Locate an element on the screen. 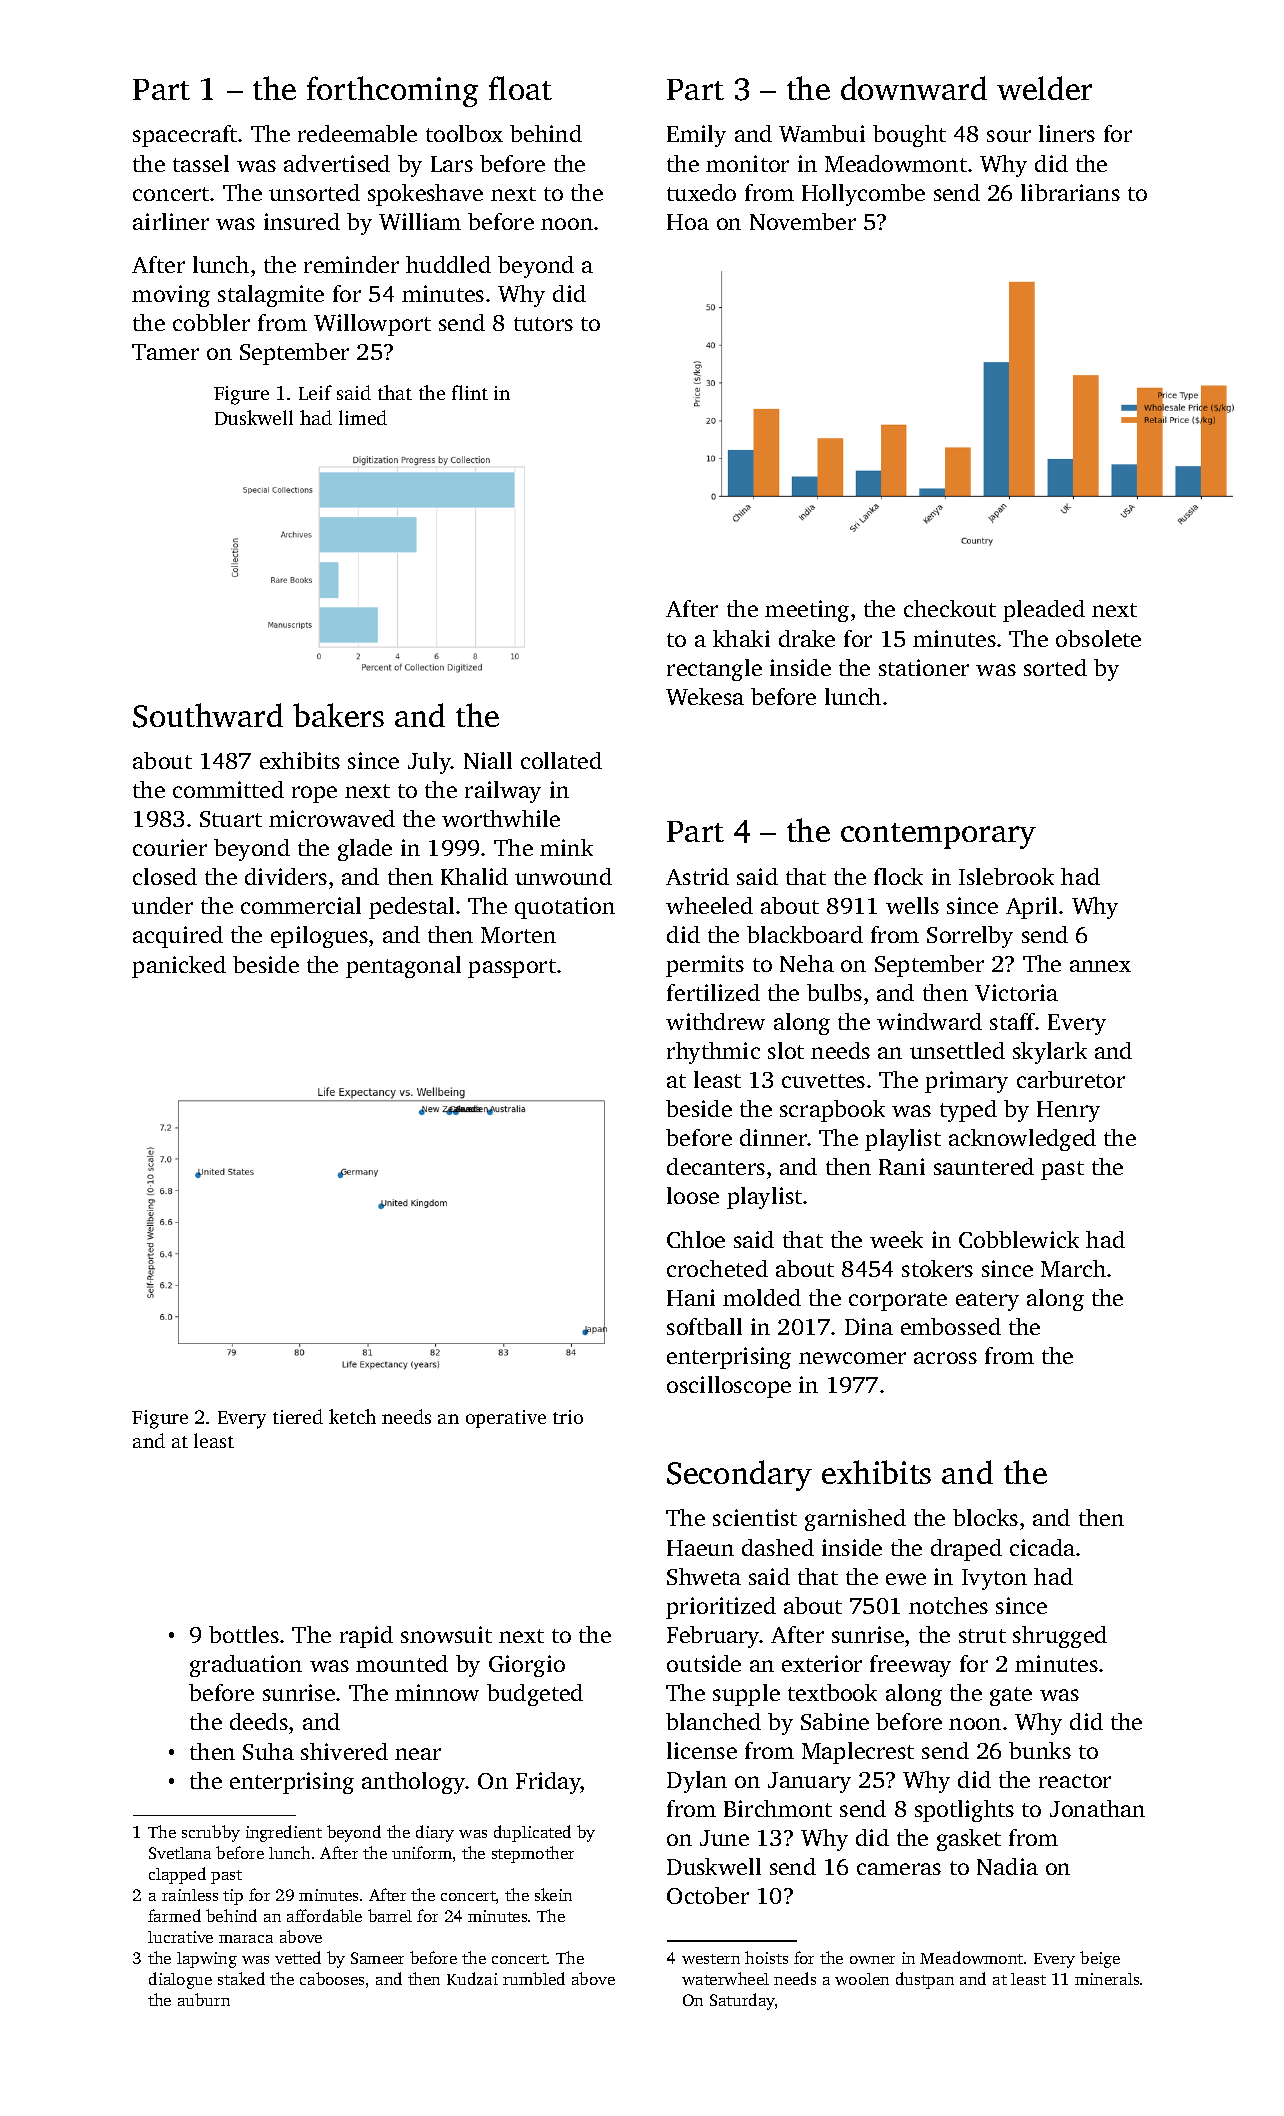 The width and height of the screenshot is (1284, 2116). pentagonal is located at coordinates (403, 967).
